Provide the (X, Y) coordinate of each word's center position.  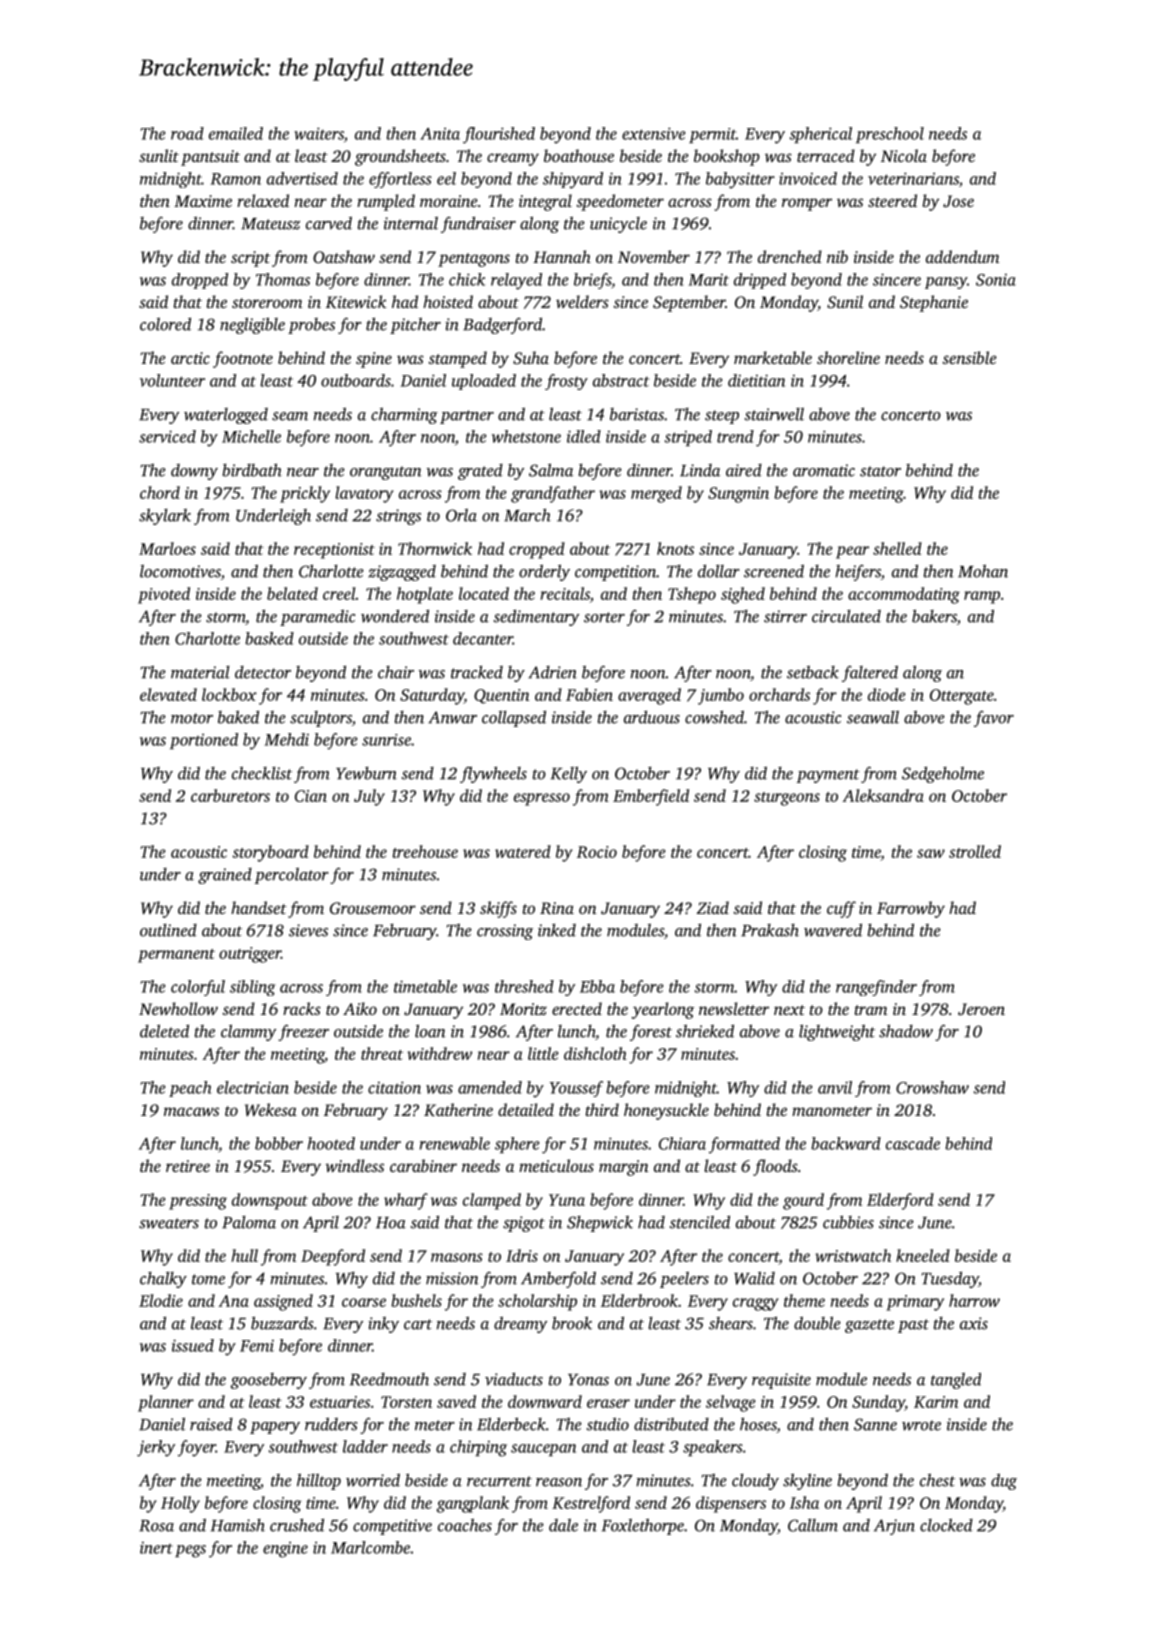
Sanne (875, 1424)
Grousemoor (373, 908)
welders (582, 301)
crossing (505, 932)
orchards (779, 694)
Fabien (589, 694)
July (369, 797)
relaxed (263, 200)
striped (688, 438)
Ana (233, 1301)
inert (156, 1548)
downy (194, 472)
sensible (969, 357)
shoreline (848, 357)
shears (731, 1323)
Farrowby (911, 909)
